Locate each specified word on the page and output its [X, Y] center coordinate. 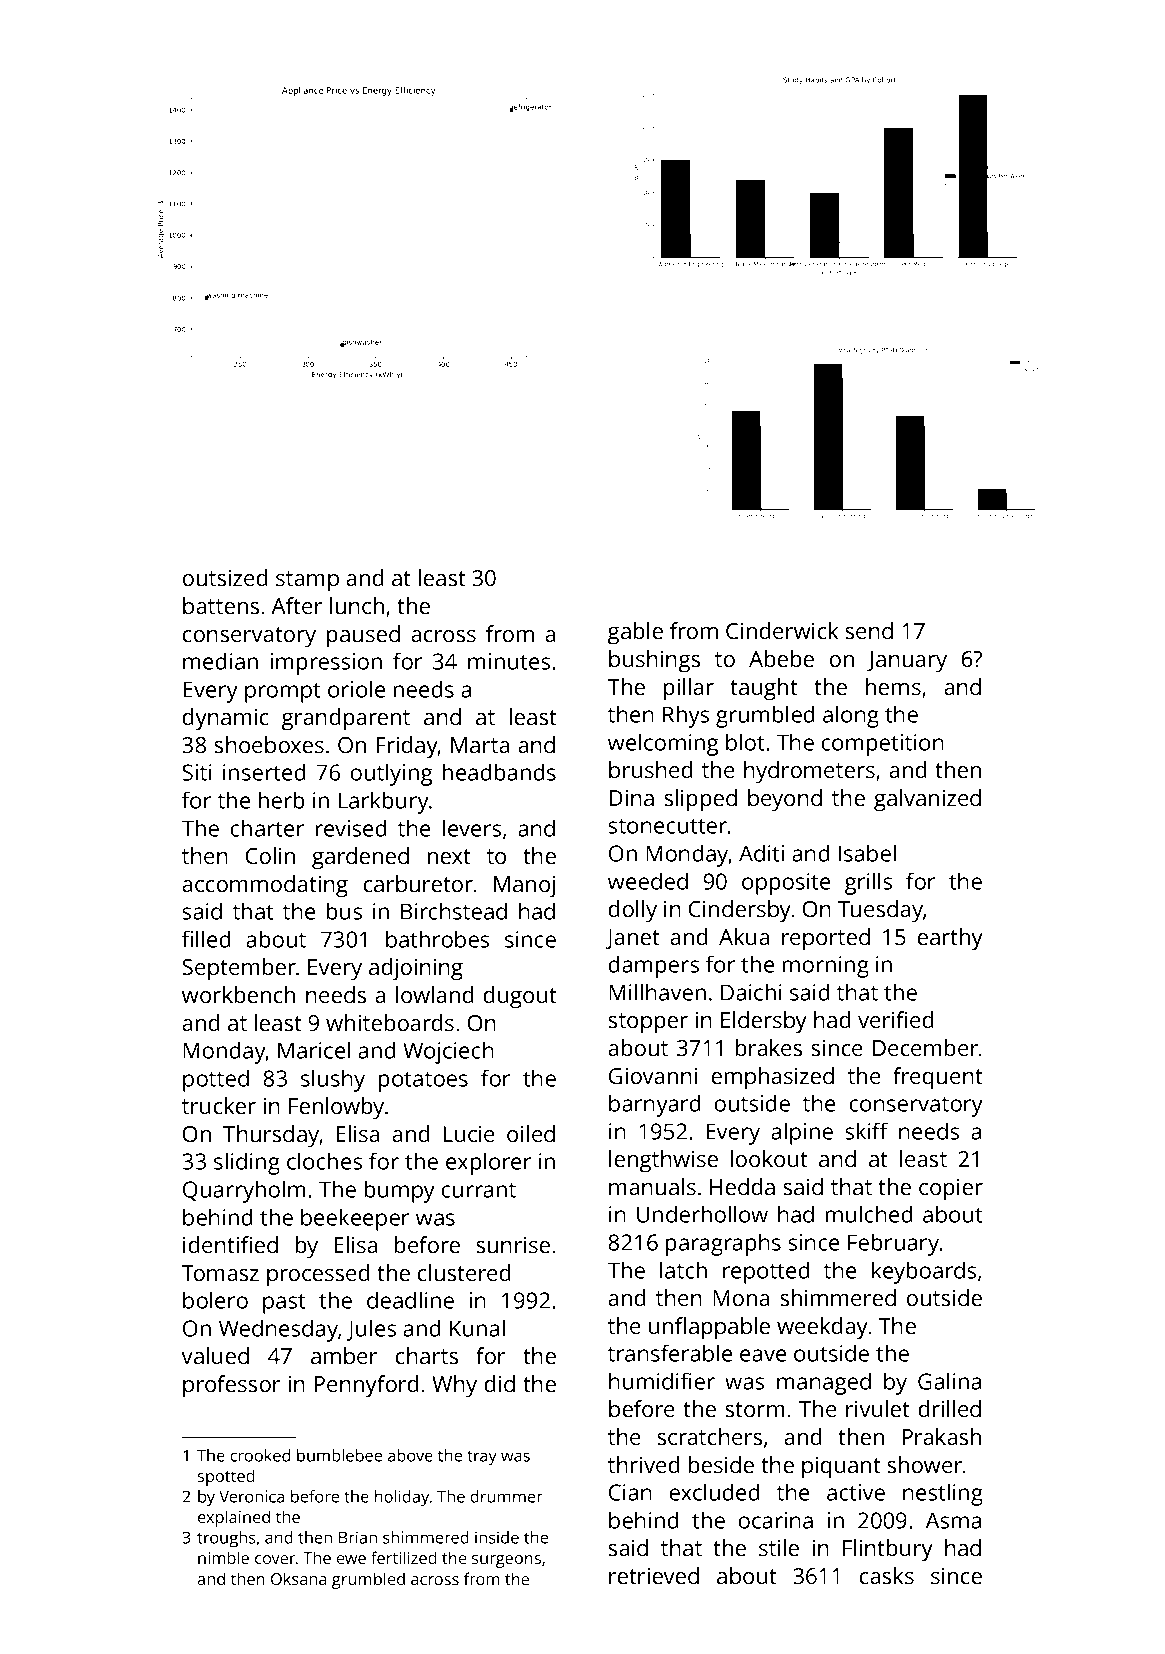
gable [635, 633]
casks [887, 1575]
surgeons [506, 1561]
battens [221, 605]
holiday [402, 1498]
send [869, 630]
